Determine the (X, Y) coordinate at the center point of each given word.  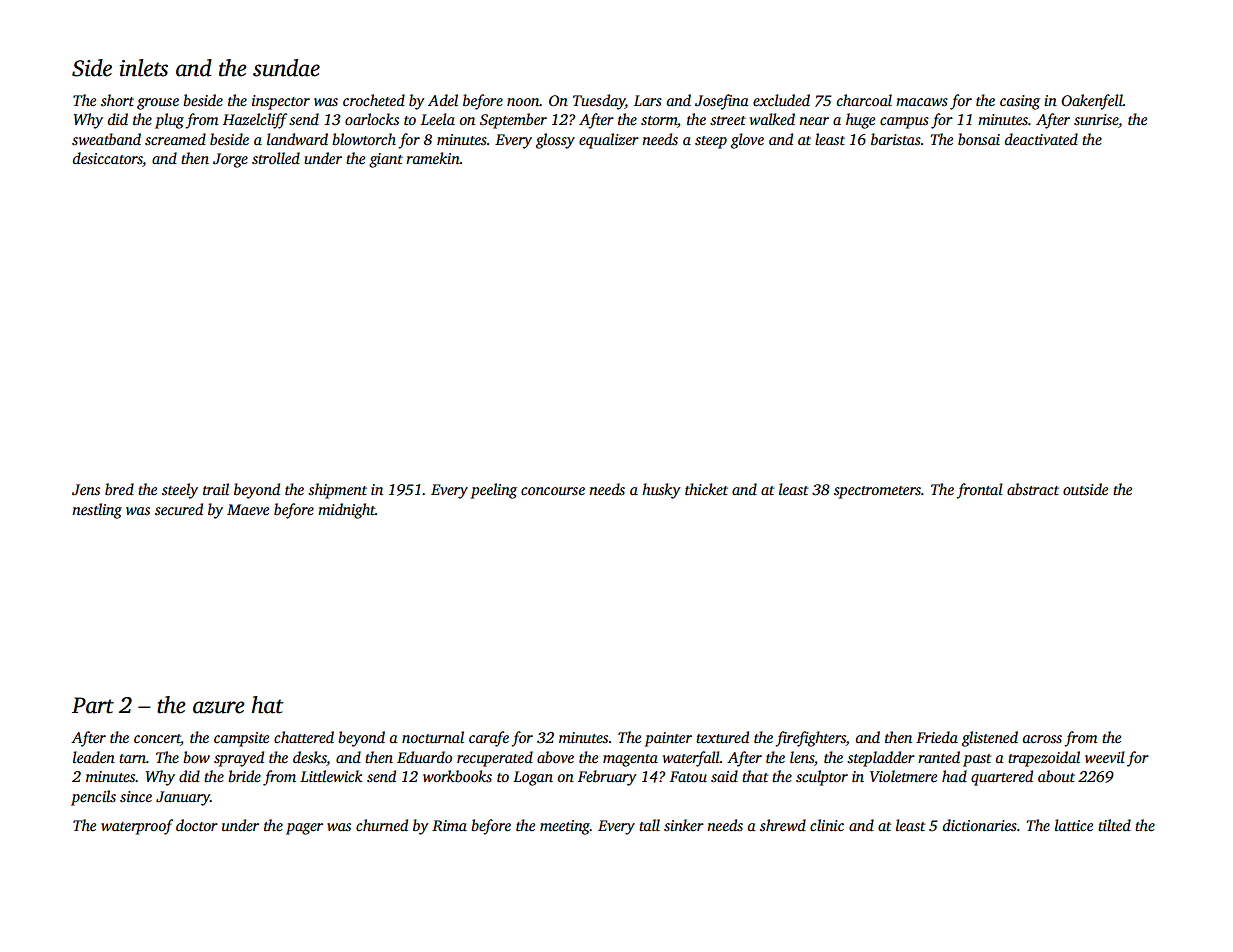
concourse (553, 491)
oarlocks (372, 119)
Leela (438, 119)
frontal (979, 491)
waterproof (137, 827)
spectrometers (877, 492)
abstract (1033, 489)
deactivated (1041, 139)
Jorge (230, 160)
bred (119, 489)
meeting (565, 827)
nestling (97, 511)
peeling (494, 491)
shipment (337, 491)
